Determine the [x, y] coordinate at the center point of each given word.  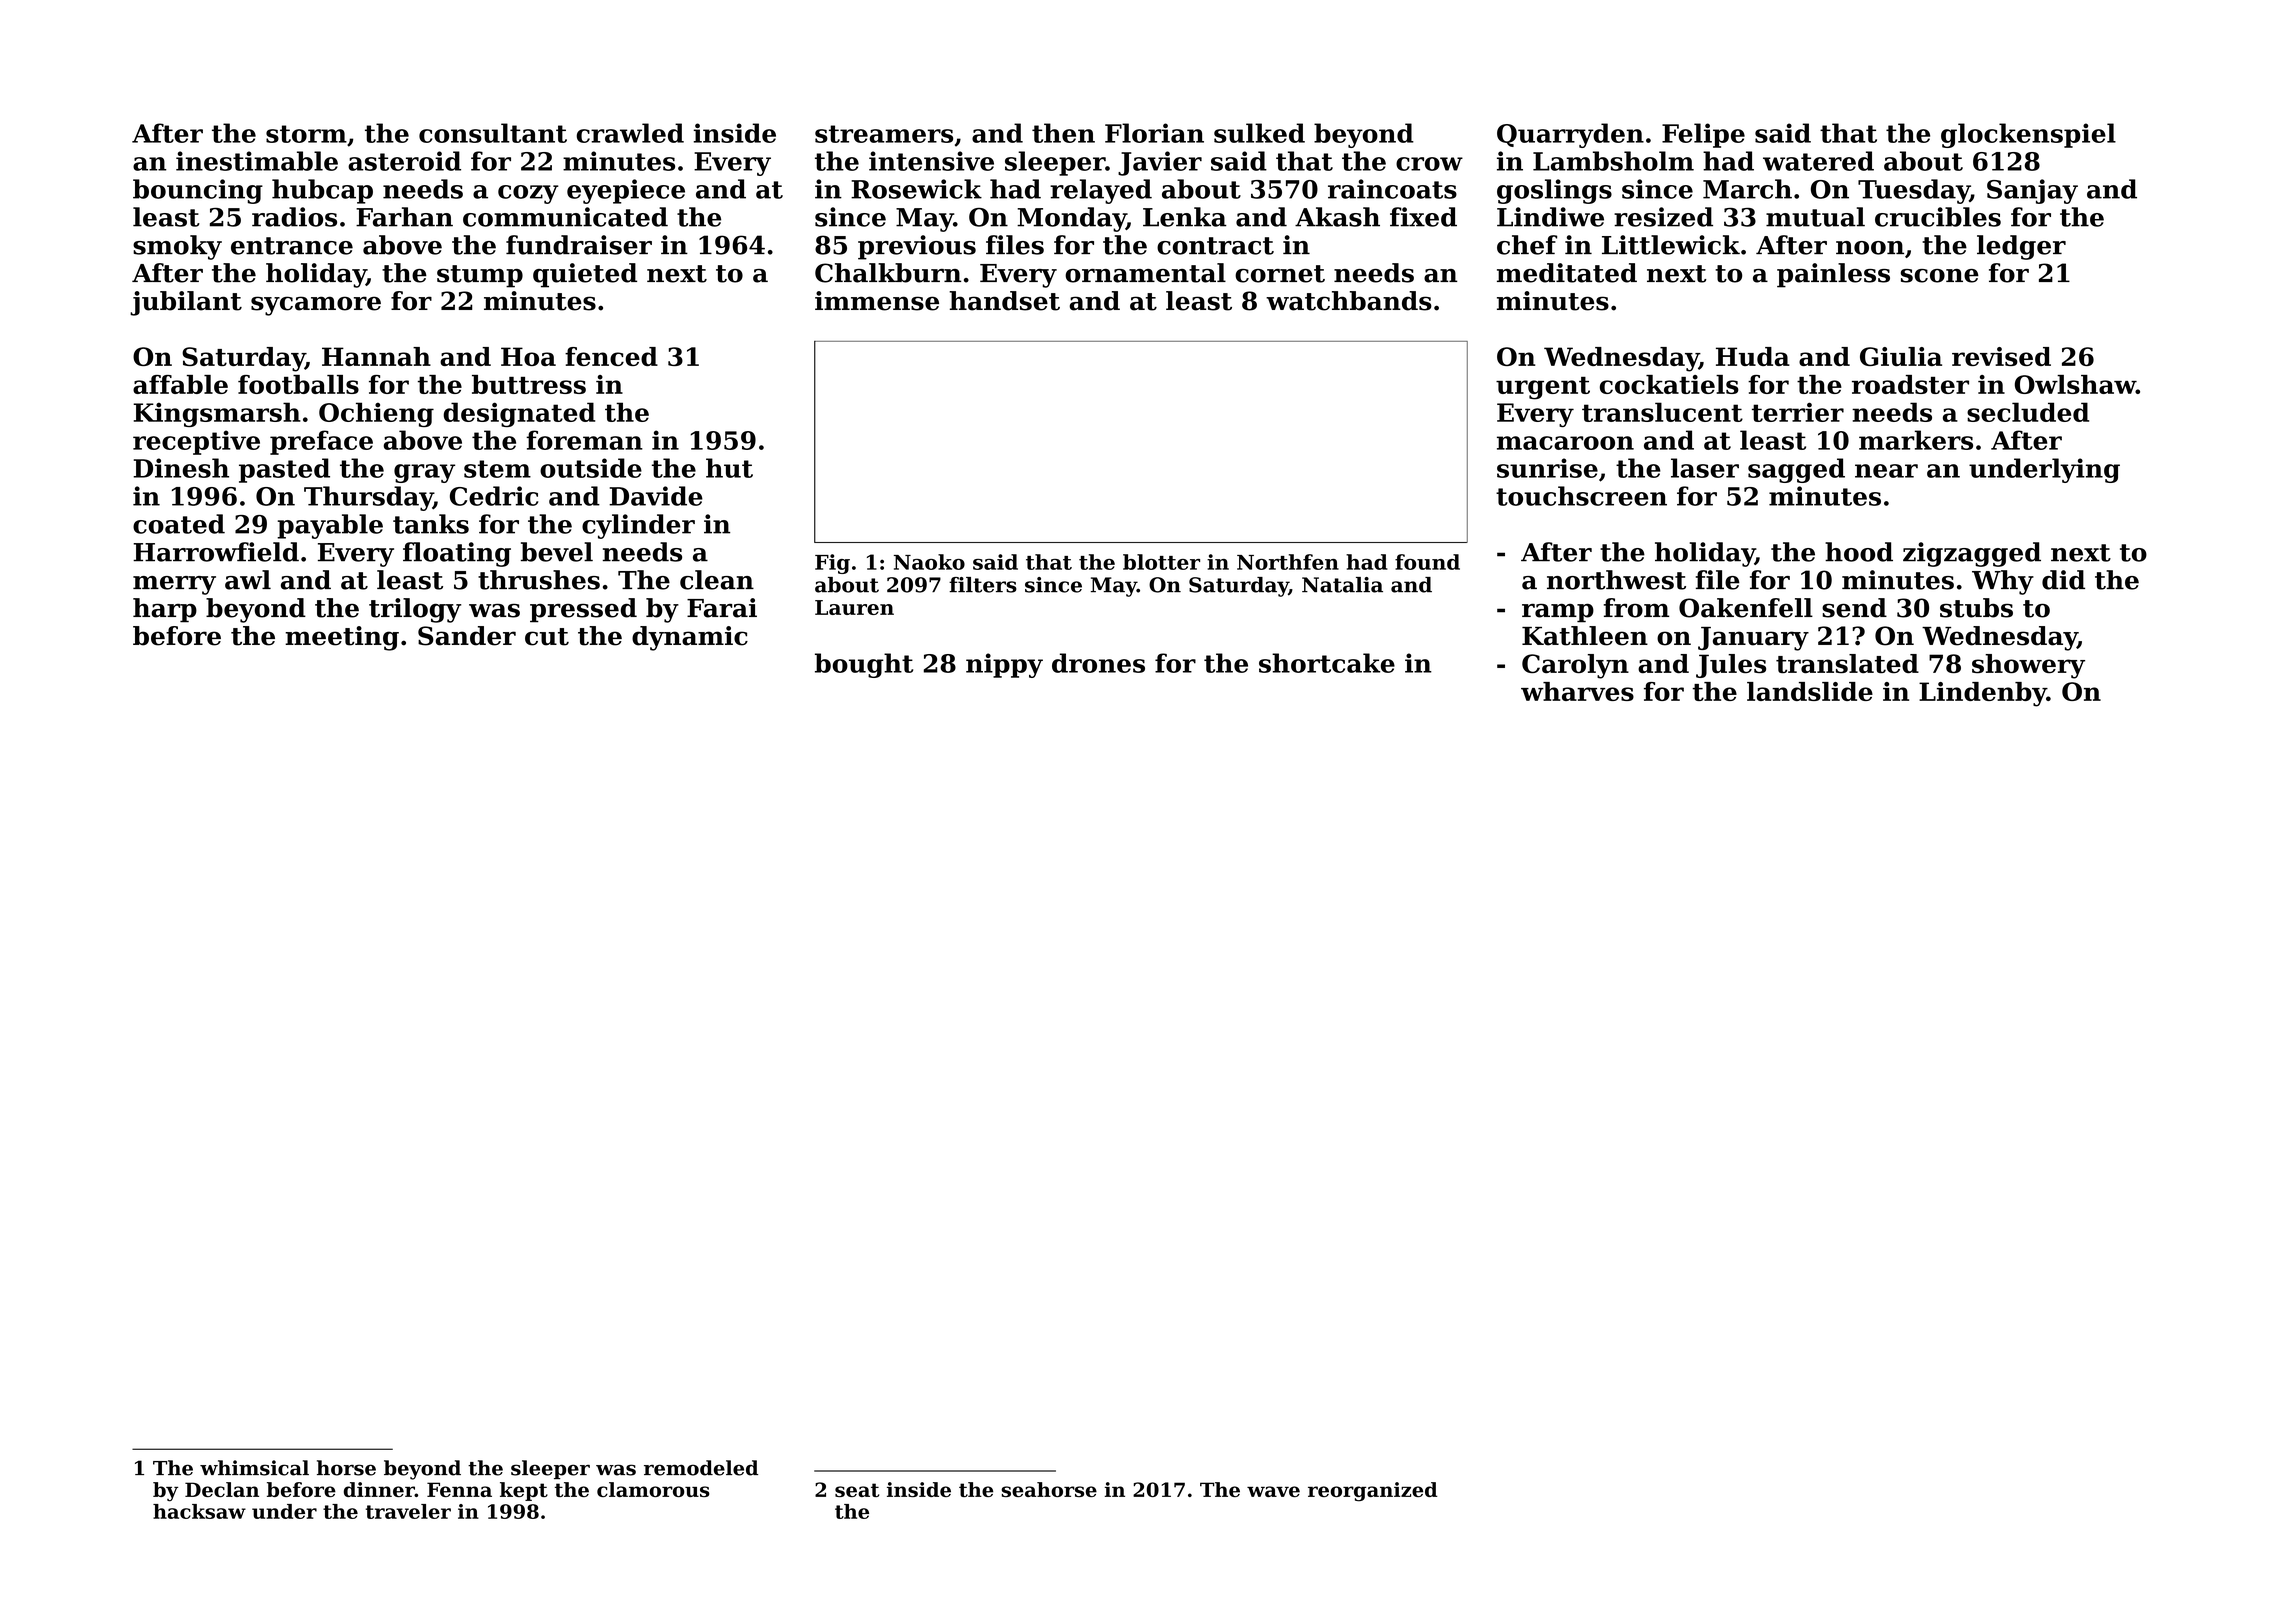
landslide [1810, 691]
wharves [1577, 691]
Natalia [1342, 585]
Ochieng [376, 414]
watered [1818, 161]
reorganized [1373, 1492]
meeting [342, 638]
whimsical [254, 1468]
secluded [2028, 412]
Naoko [929, 562]
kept [524, 1491]
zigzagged [1972, 554]
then [1063, 133]
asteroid [404, 161]
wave [1273, 1491]
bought [864, 665]
